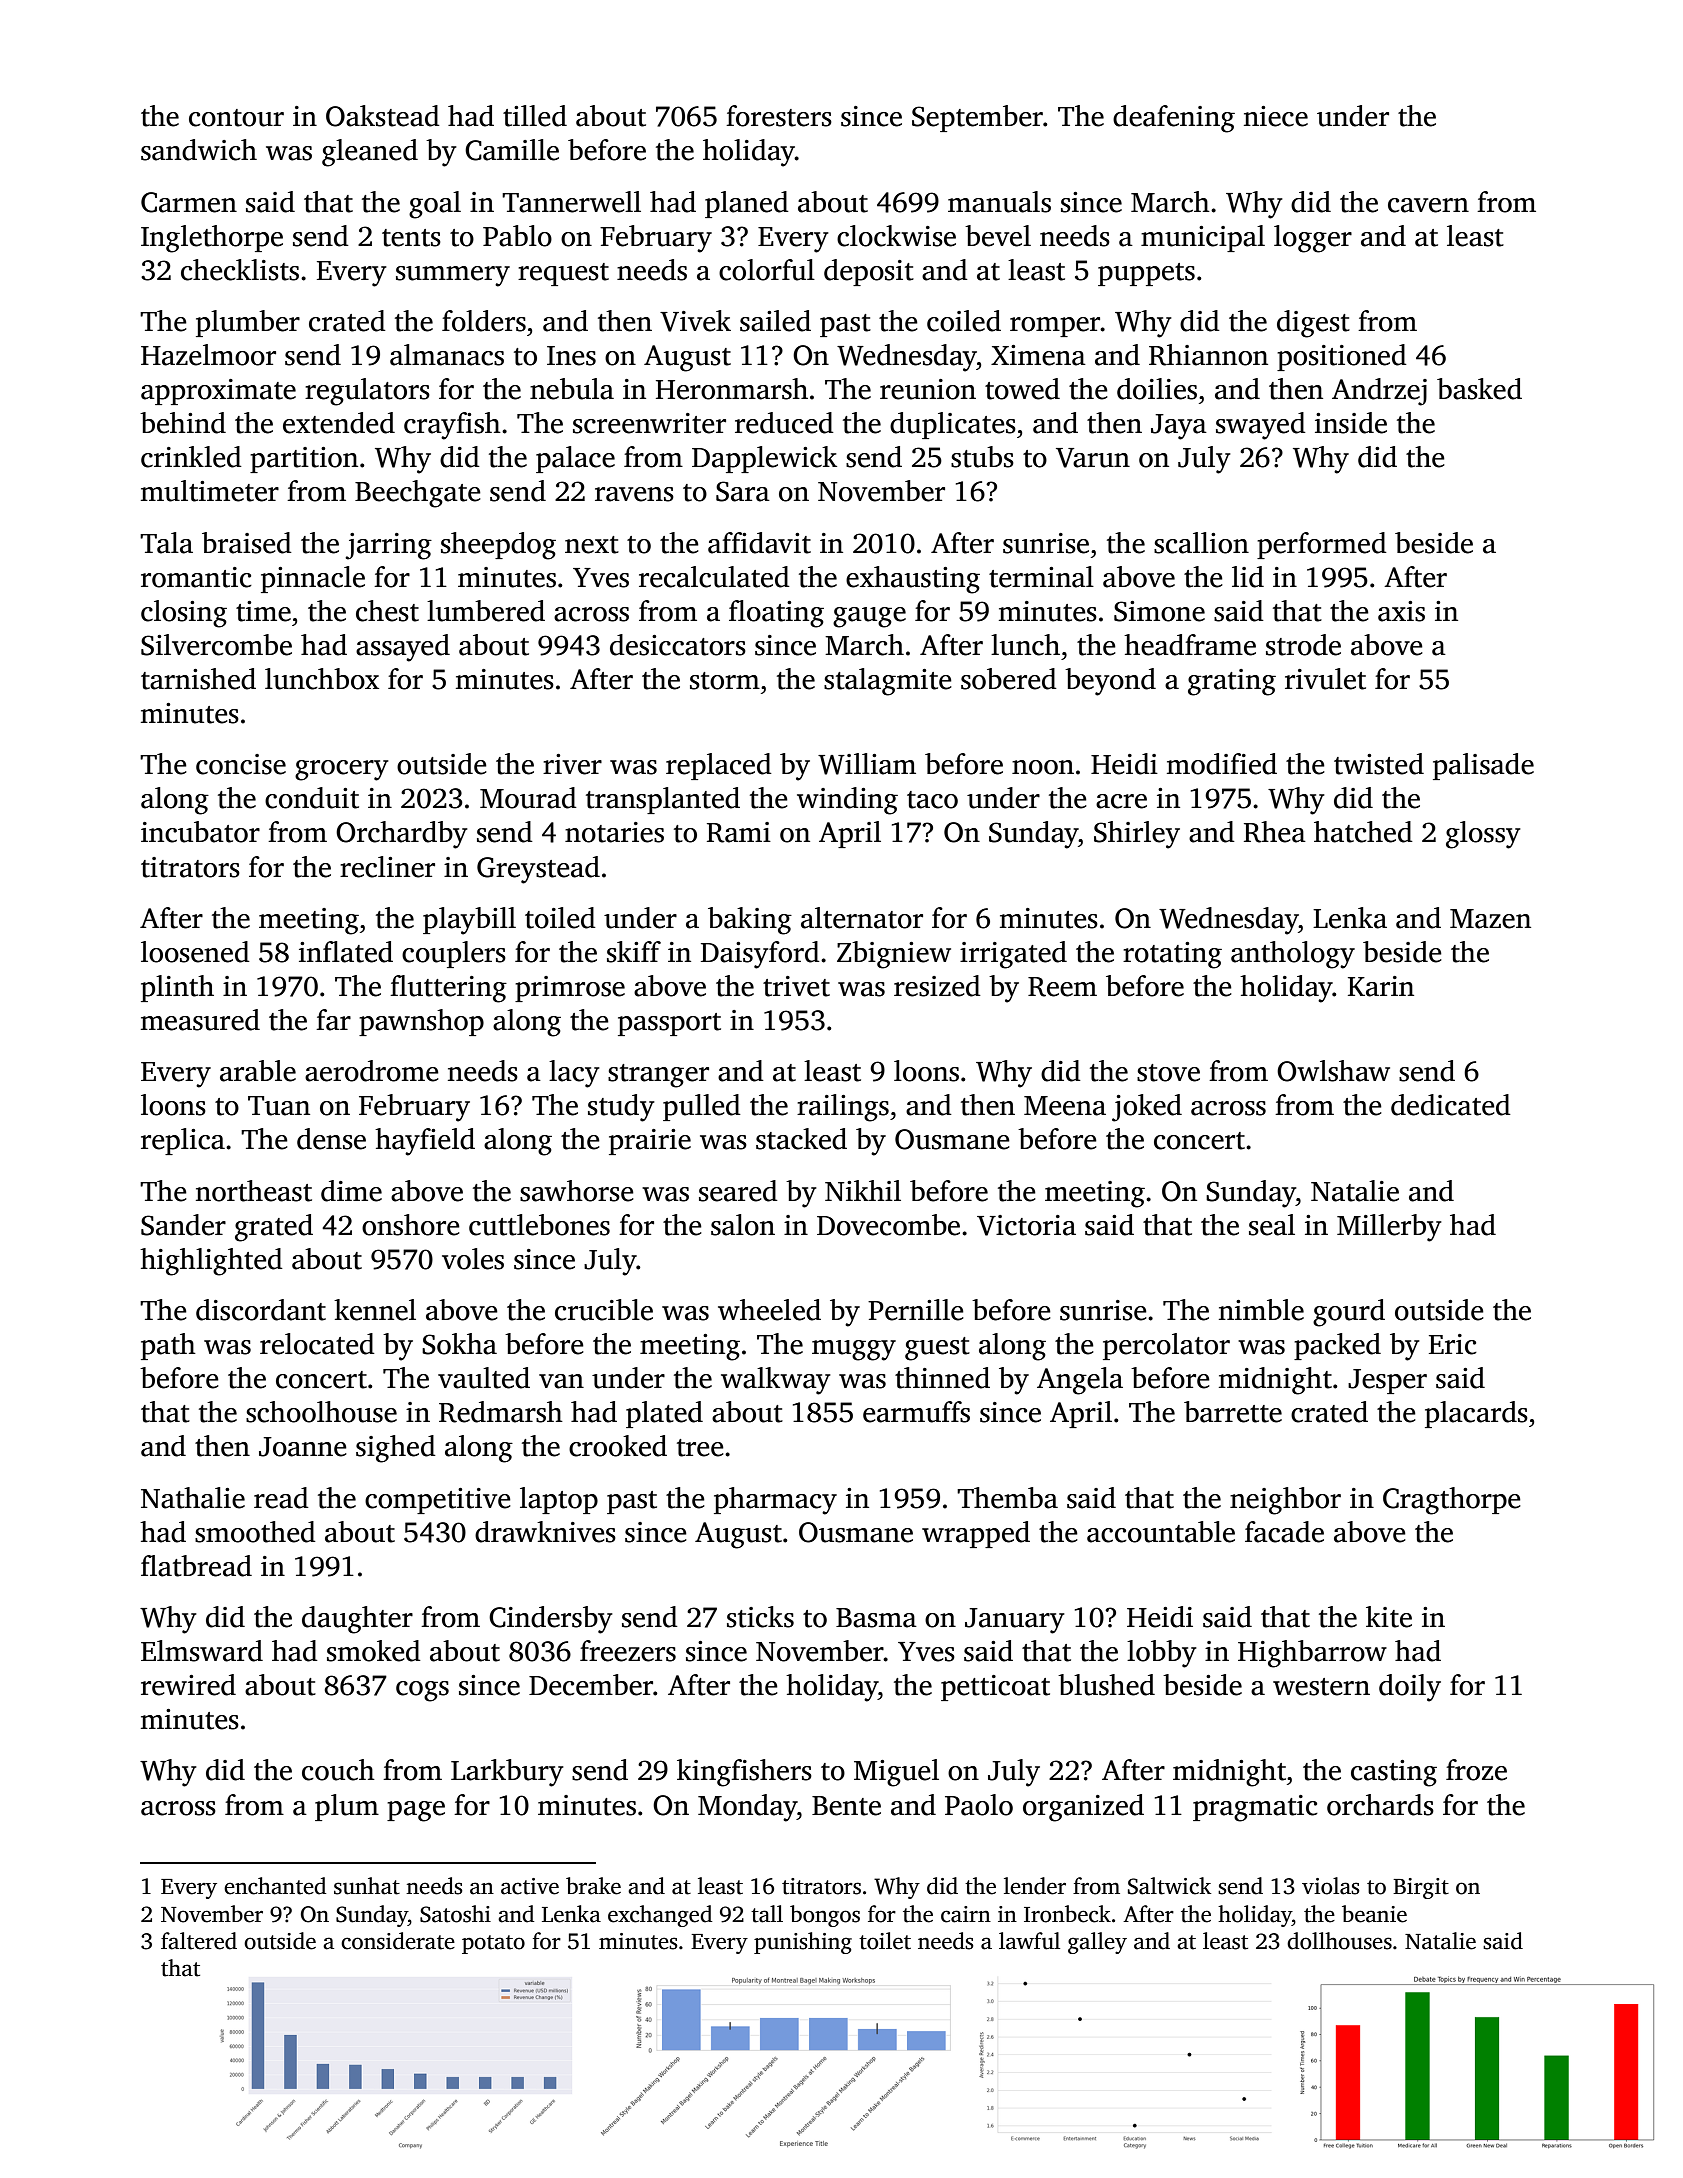 This page has height=2178, width=1683. What do you see at coordinates (530, 1886) in the page?
I see `active` at bounding box center [530, 1886].
